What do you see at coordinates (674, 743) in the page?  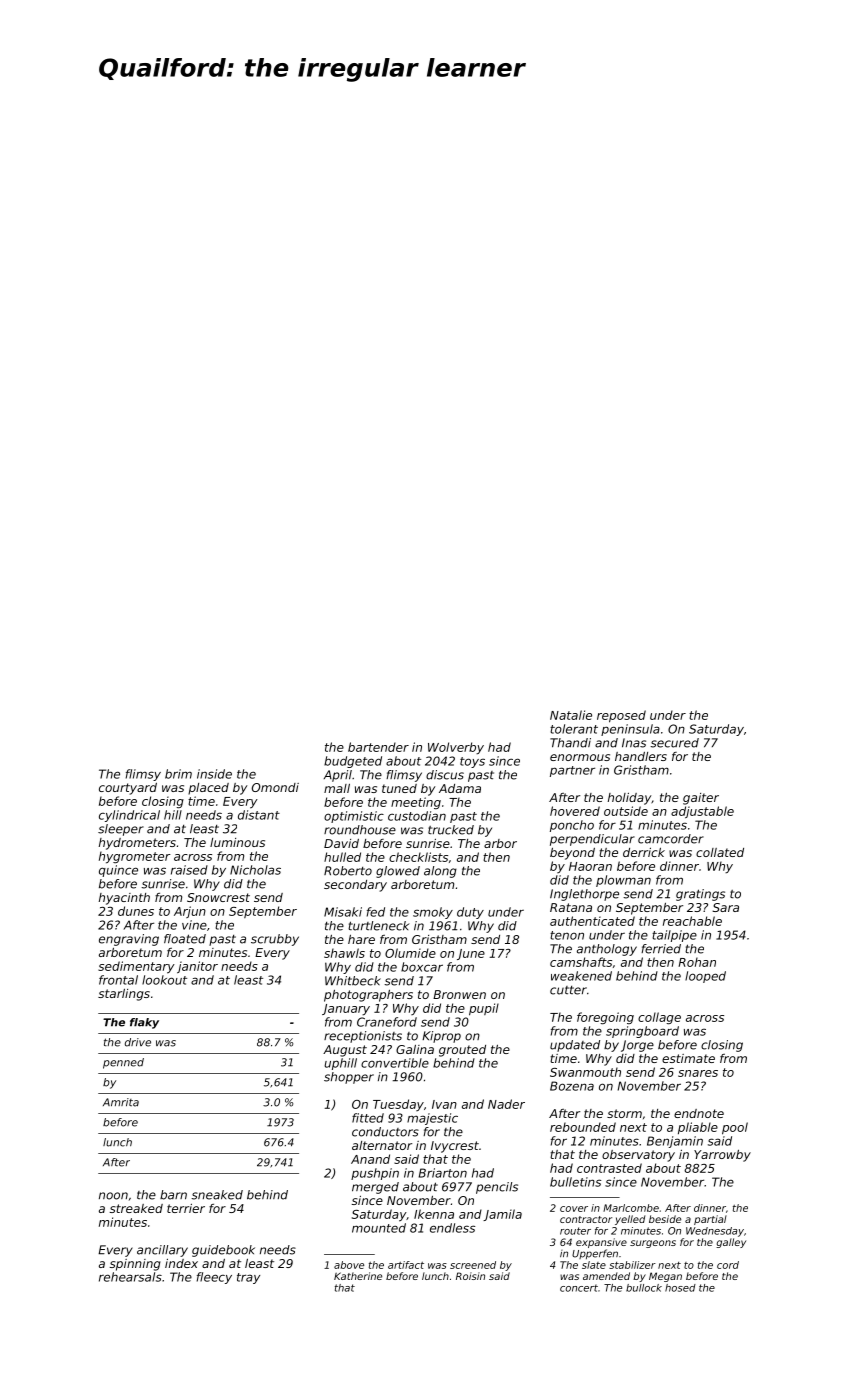 I see `secured` at bounding box center [674, 743].
